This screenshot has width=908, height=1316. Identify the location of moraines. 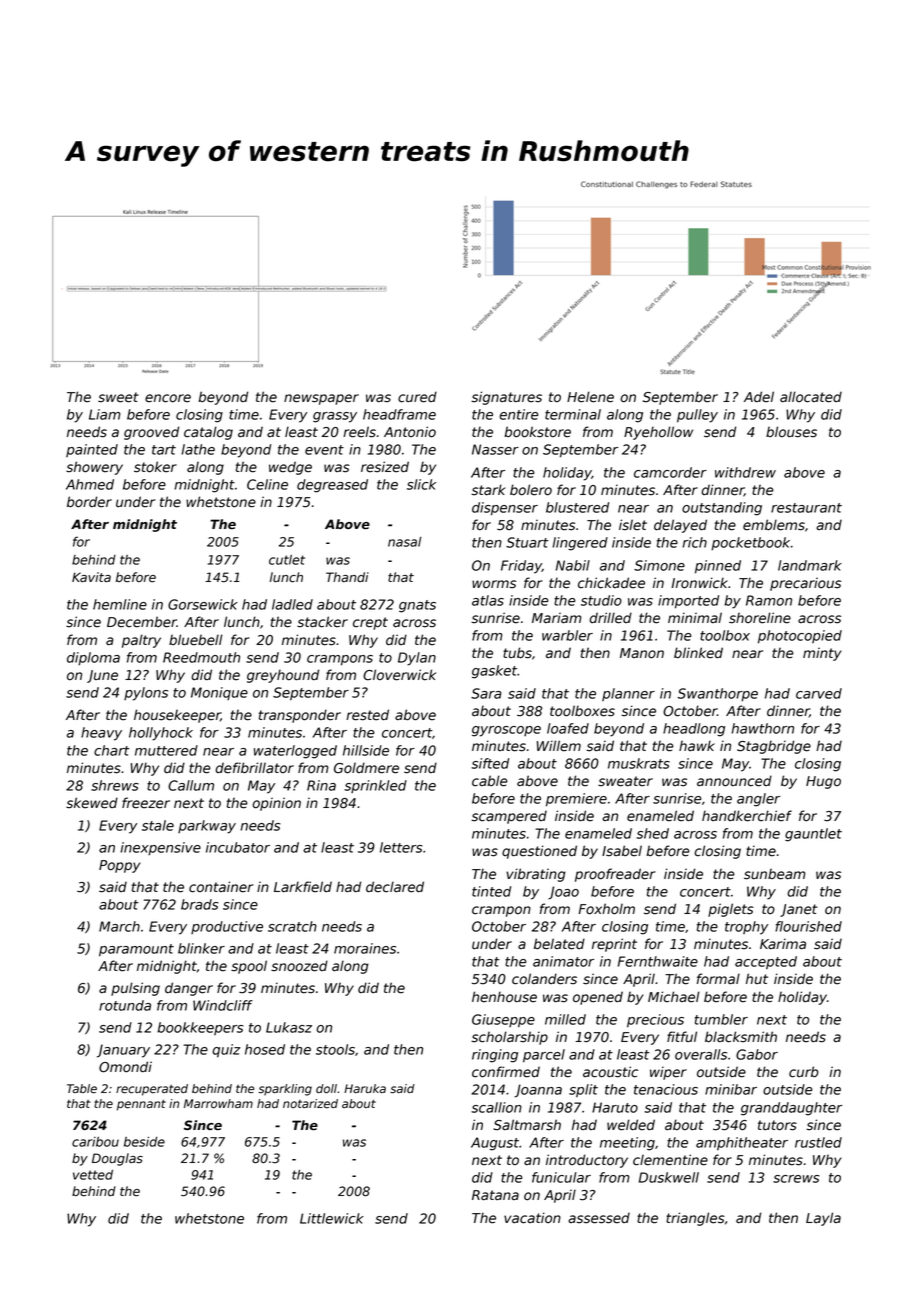
(365, 948).
